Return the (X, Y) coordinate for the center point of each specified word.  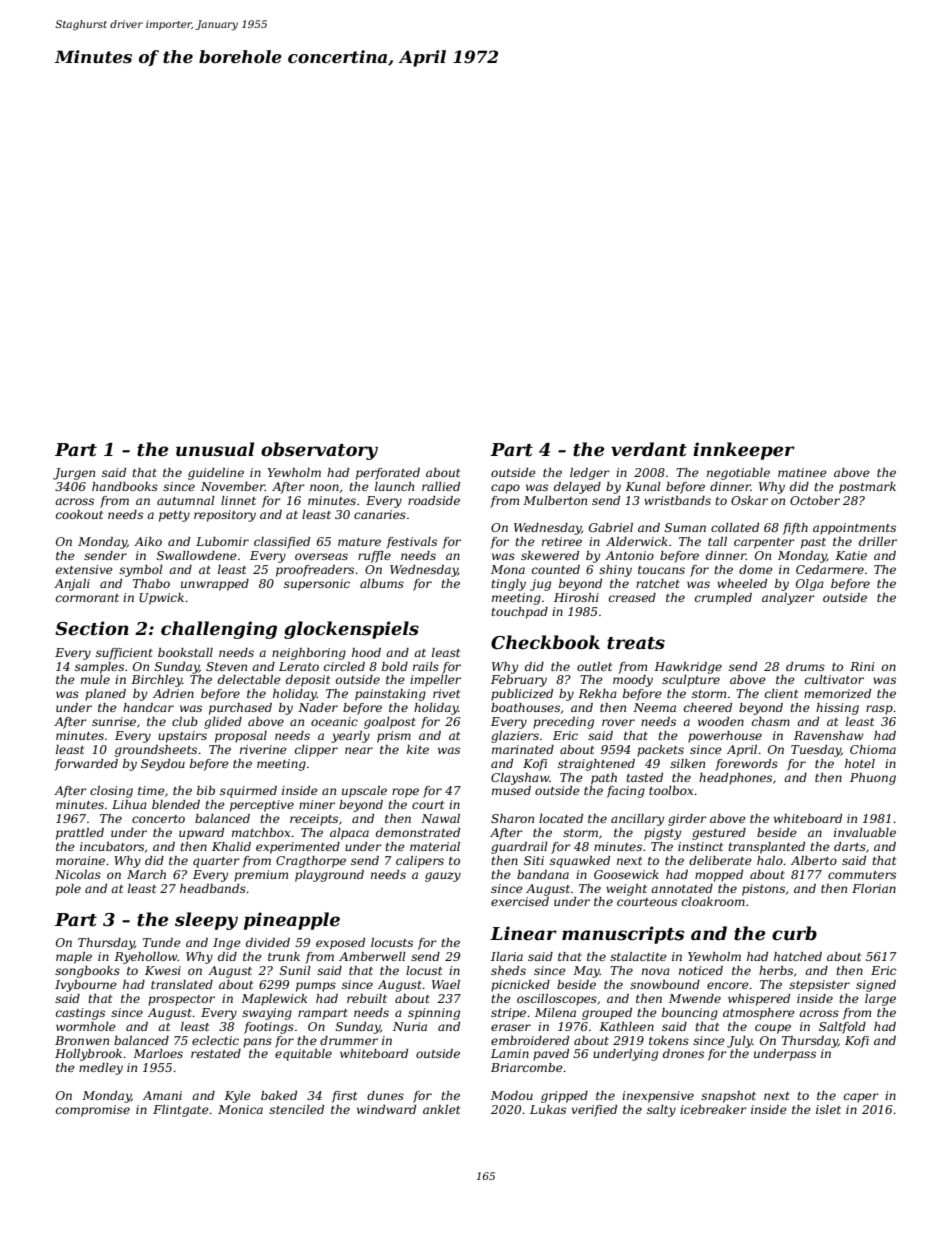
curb (794, 933)
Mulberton (555, 500)
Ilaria (507, 956)
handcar (148, 707)
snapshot (728, 1097)
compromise (93, 1111)
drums (805, 666)
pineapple (292, 921)
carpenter (764, 543)
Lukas (548, 1109)
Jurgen (74, 474)
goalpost (390, 723)
